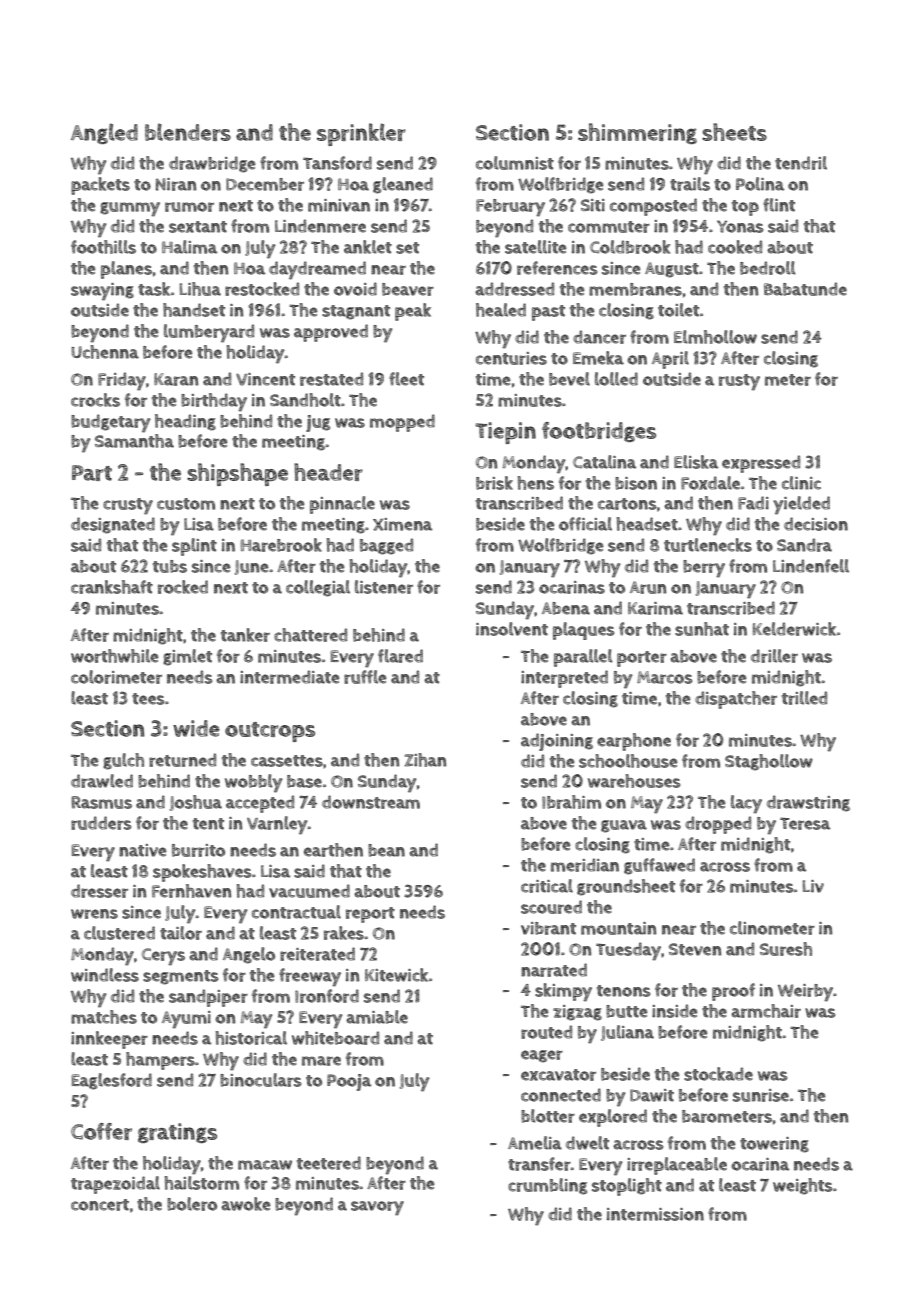 This screenshot has height=1308, width=924. What do you see at coordinates (413, 312) in the screenshot?
I see `peak` at bounding box center [413, 312].
